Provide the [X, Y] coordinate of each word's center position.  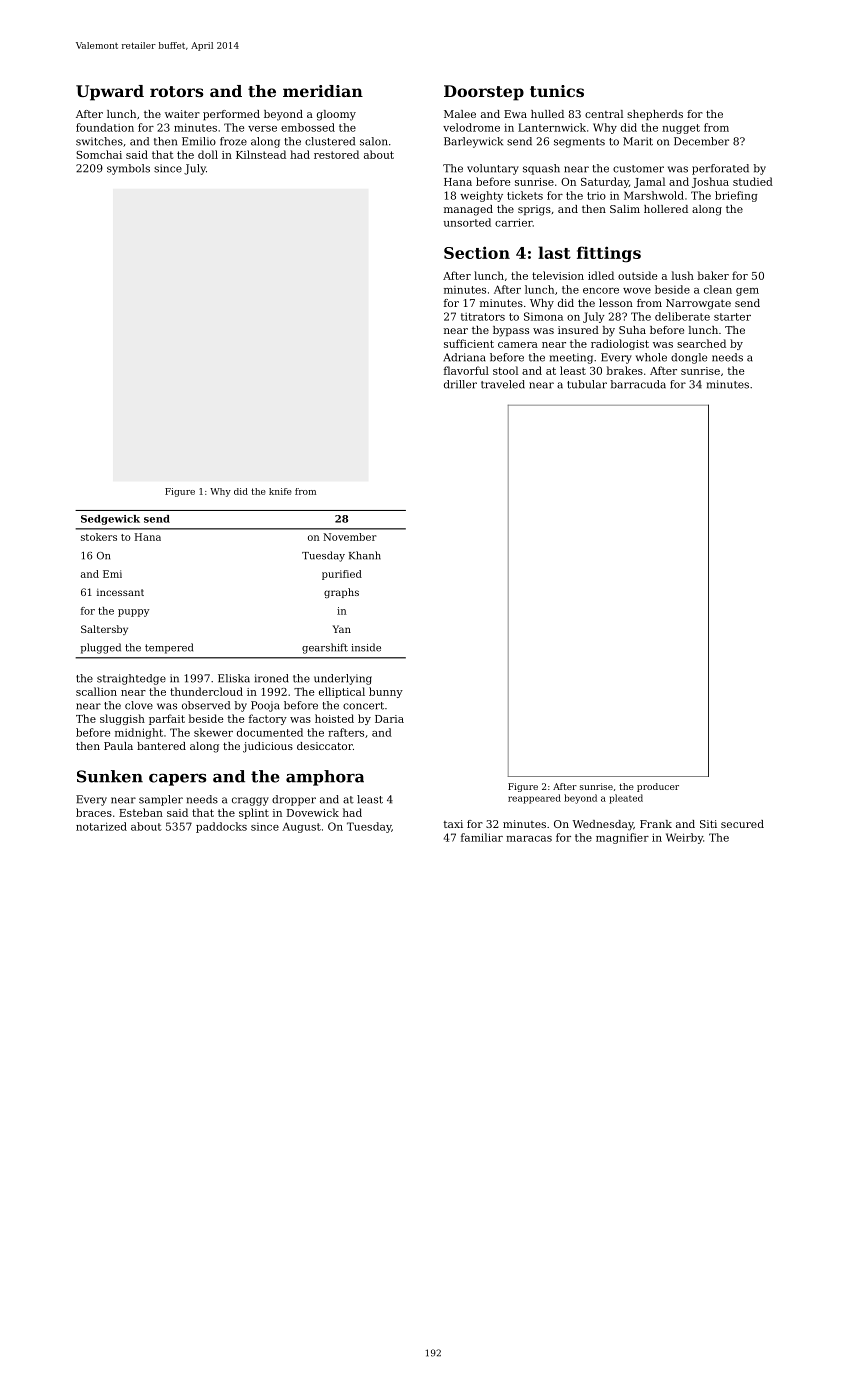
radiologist [620, 344]
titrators [483, 317]
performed [231, 115]
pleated [626, 799]
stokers [99, 537]
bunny [386, 692]
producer [658, 787]
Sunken [110, 776]
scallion [96, 691]
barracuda [638, 384]
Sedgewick [110, 520]
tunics [557, 91]
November [350, 537]
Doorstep [484, 93]
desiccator [325, 746]
